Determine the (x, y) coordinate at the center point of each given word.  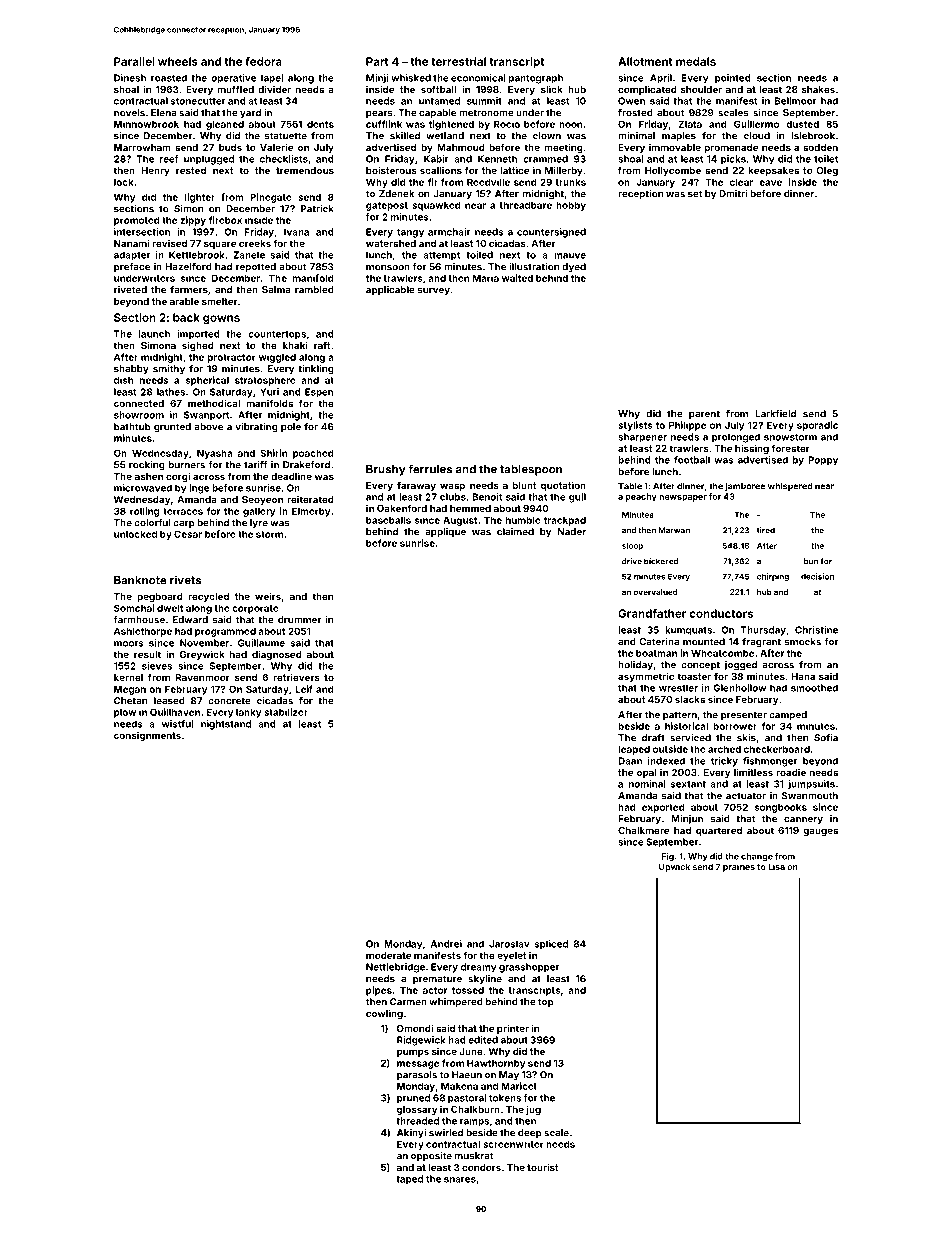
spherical (207, 381)
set (695, 194)
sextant (688, 784)
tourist (543, 1167)
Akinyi (411, 1134)
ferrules (430, 469)
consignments (147, 736)
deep (529, 1133)
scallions (441, 170)
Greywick (202, 655)
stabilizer (286, 712)
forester (790, 448)
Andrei (446, 944)
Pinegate (271, 198)
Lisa (776, 866)
